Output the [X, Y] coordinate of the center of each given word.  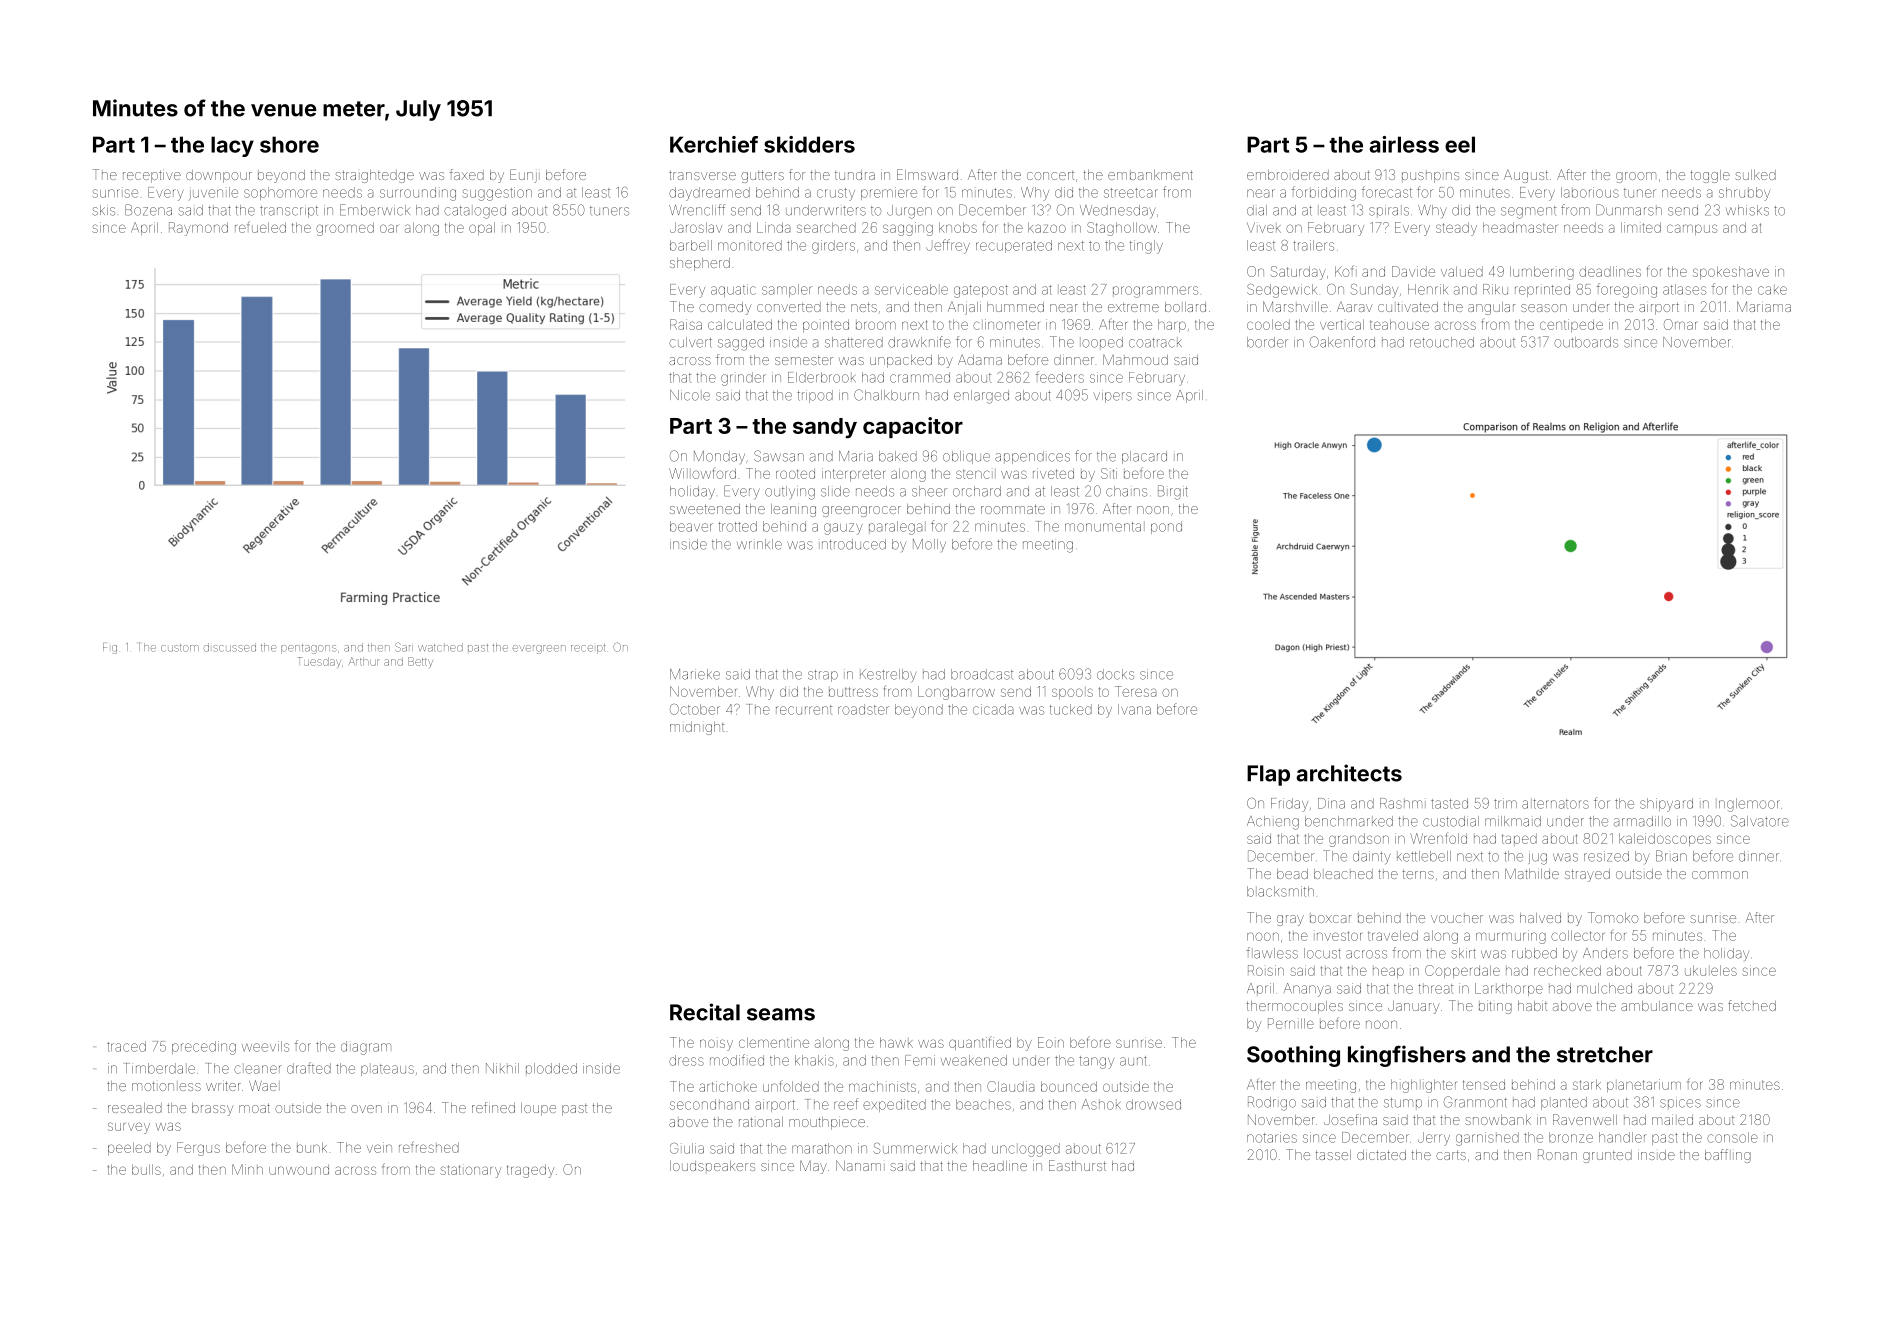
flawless [1272, 953]
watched [440, 647]
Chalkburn [886, 395]
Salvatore [1760, 821]
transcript [289, 211]
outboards [1586, 342]
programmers [1155, 292]
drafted [309, 1068]
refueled [260, 227]
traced [126, 1046]
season [1544, 308]
